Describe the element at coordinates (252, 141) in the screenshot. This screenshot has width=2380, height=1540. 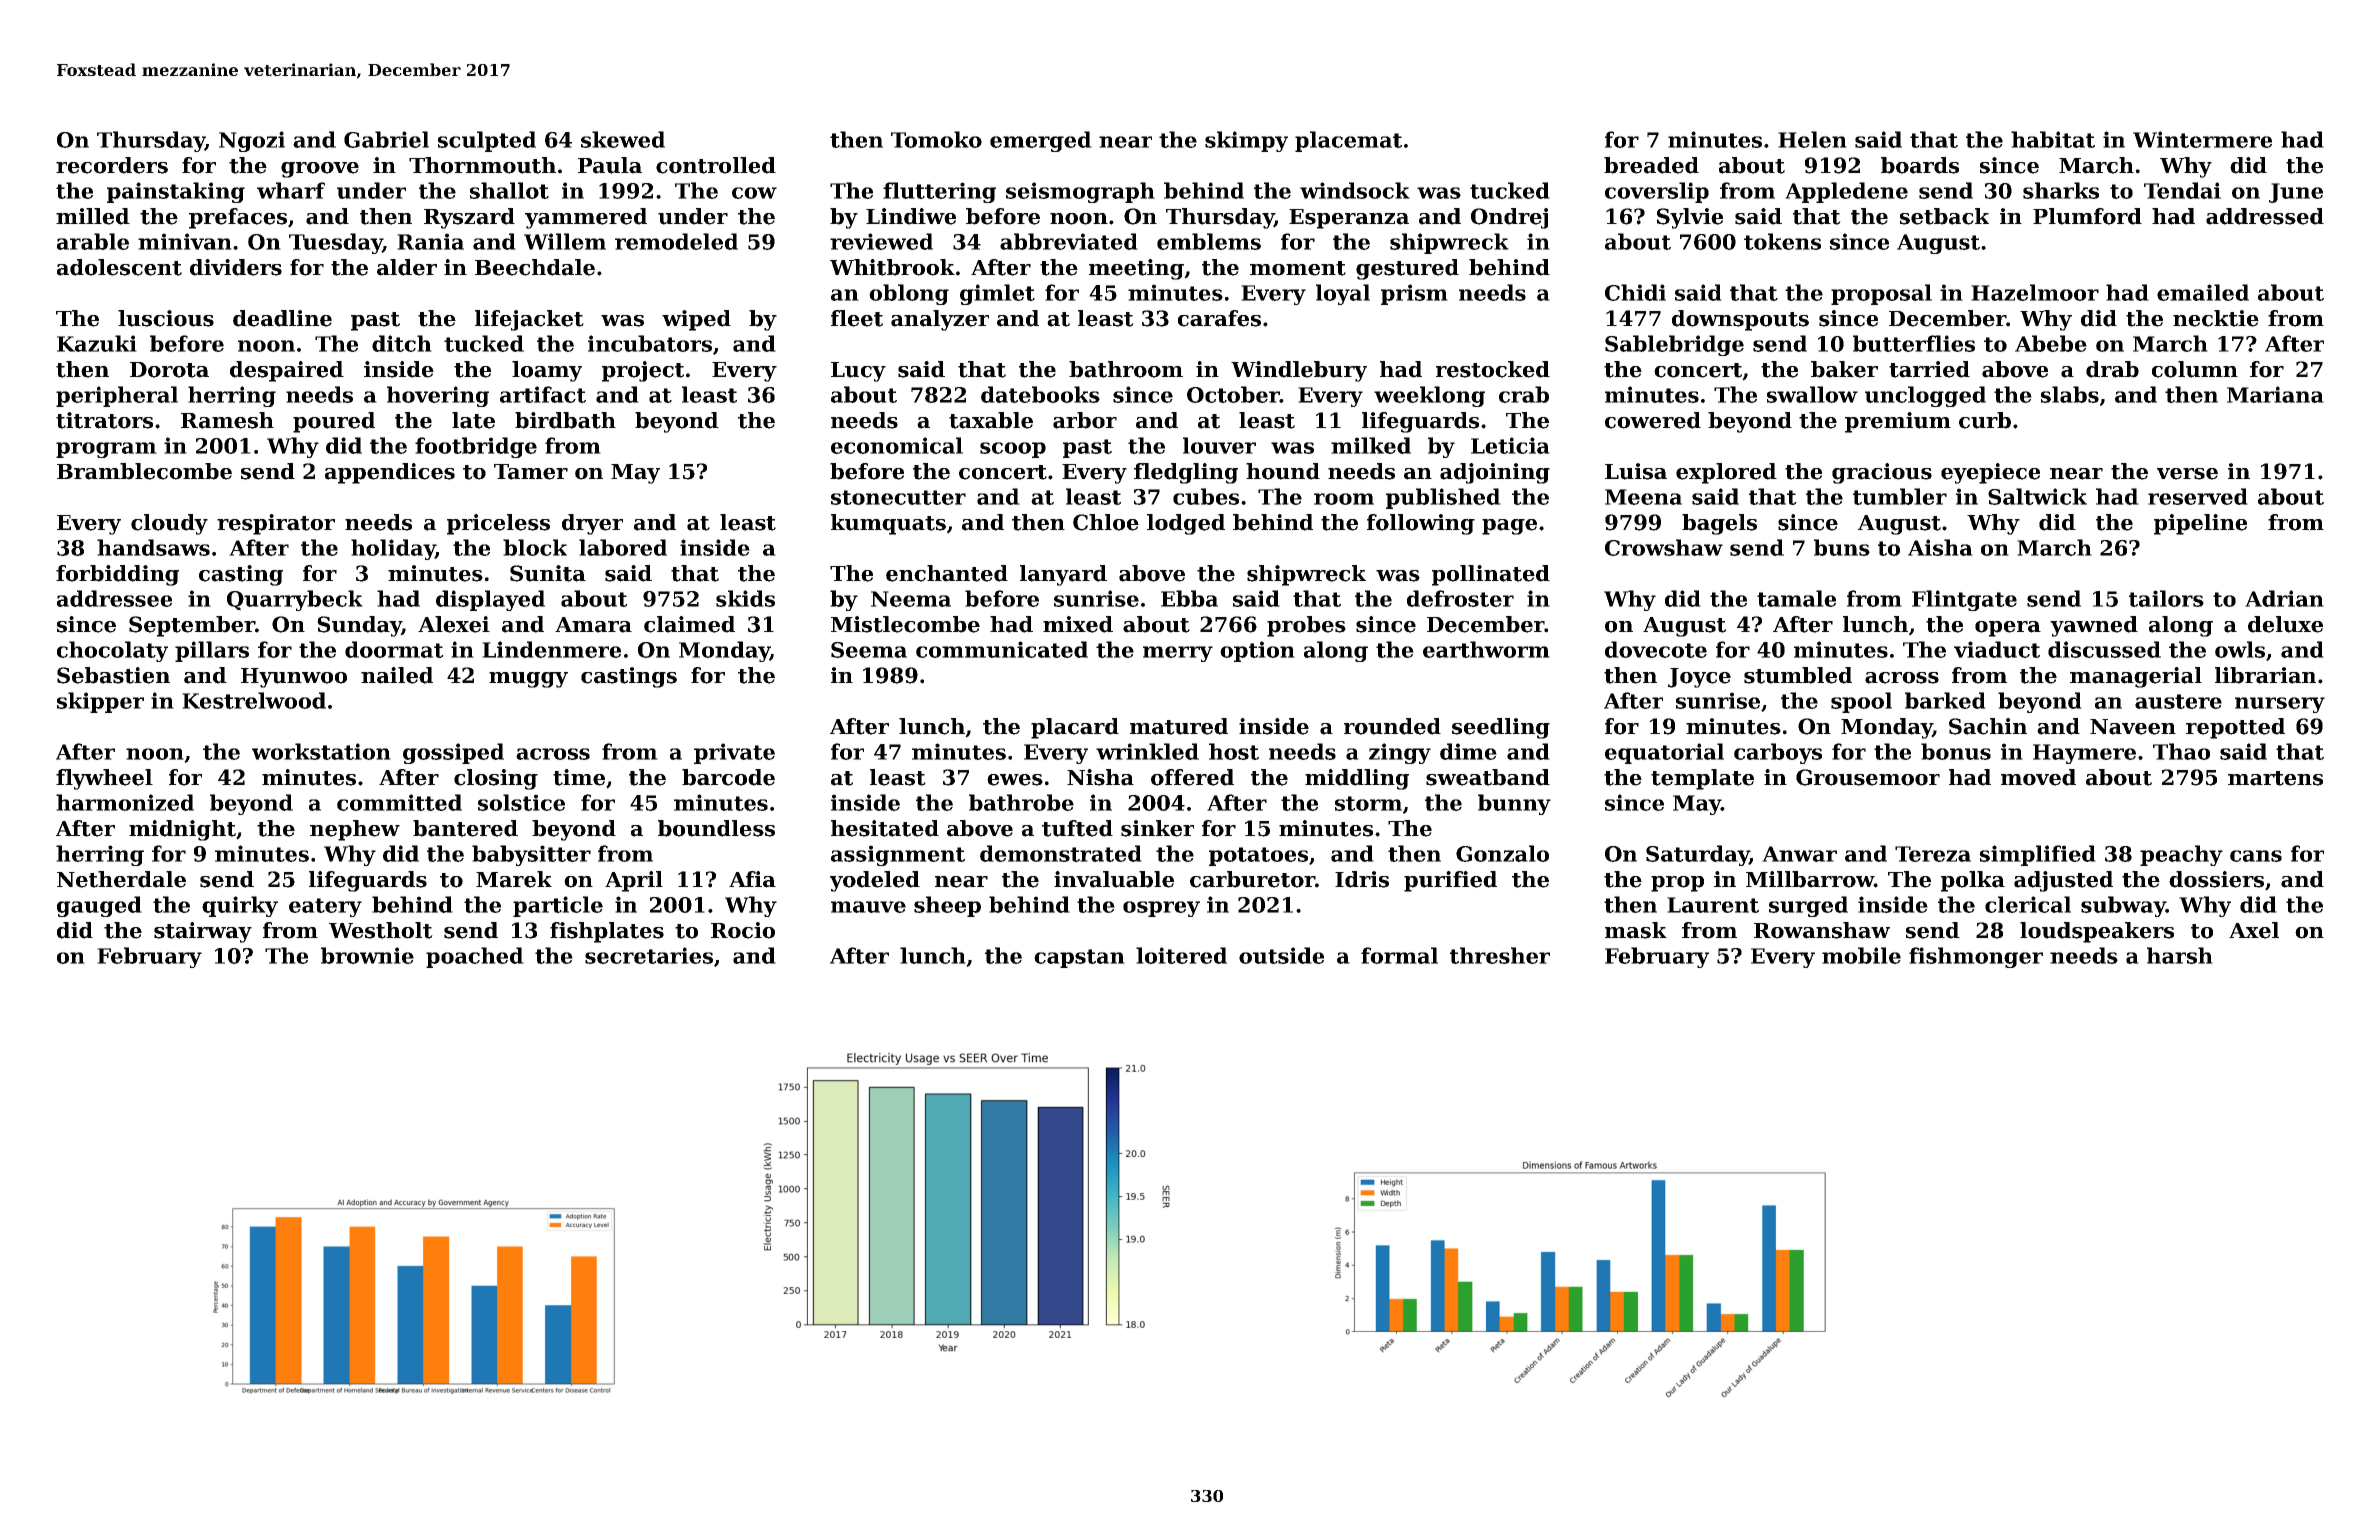
I see `Ngozi` at that location.
